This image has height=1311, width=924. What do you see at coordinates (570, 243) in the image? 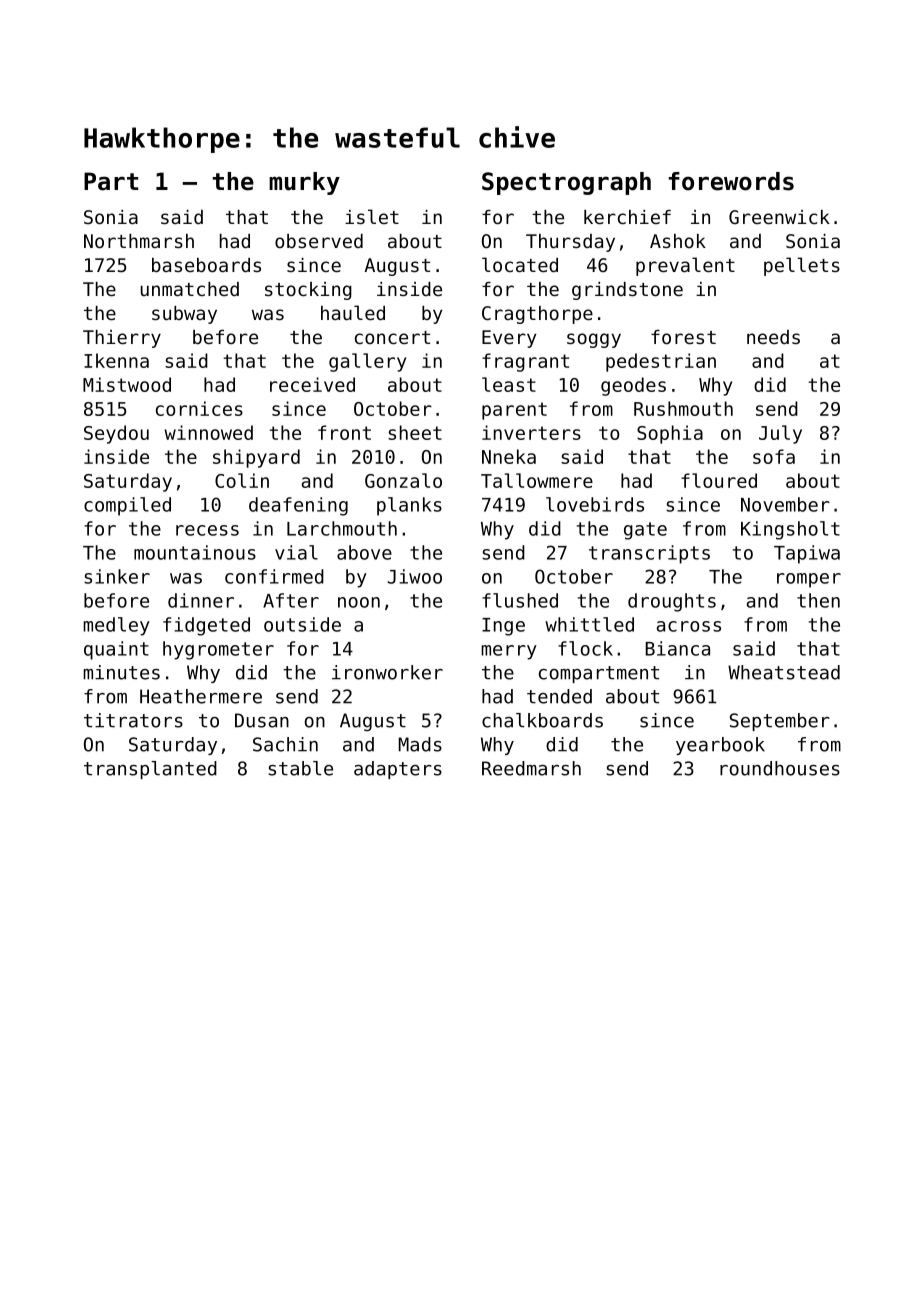
I see `Thursday` at bounding box center [570, 243].
